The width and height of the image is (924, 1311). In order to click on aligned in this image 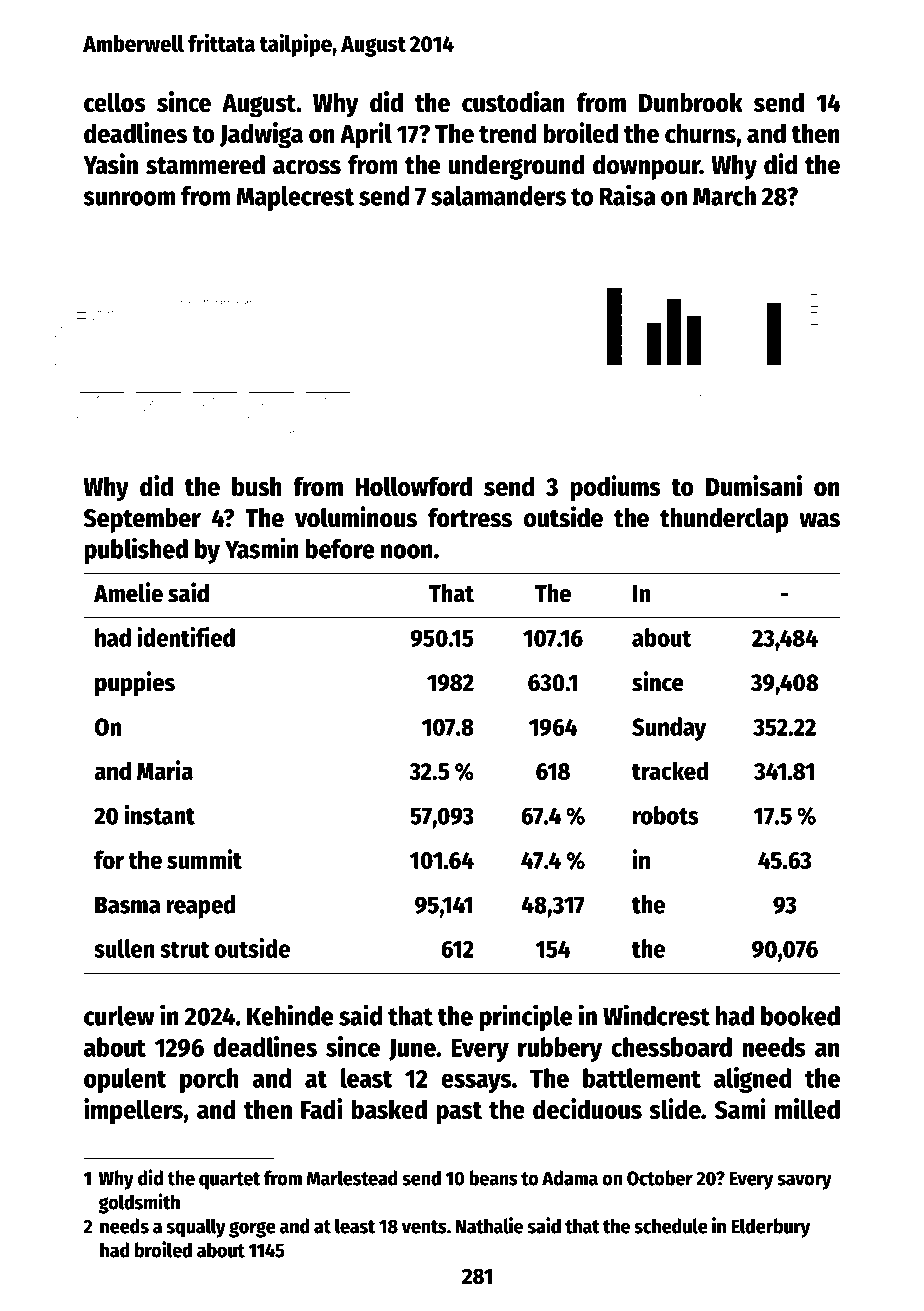, I will do `click(752, 1080)`.
